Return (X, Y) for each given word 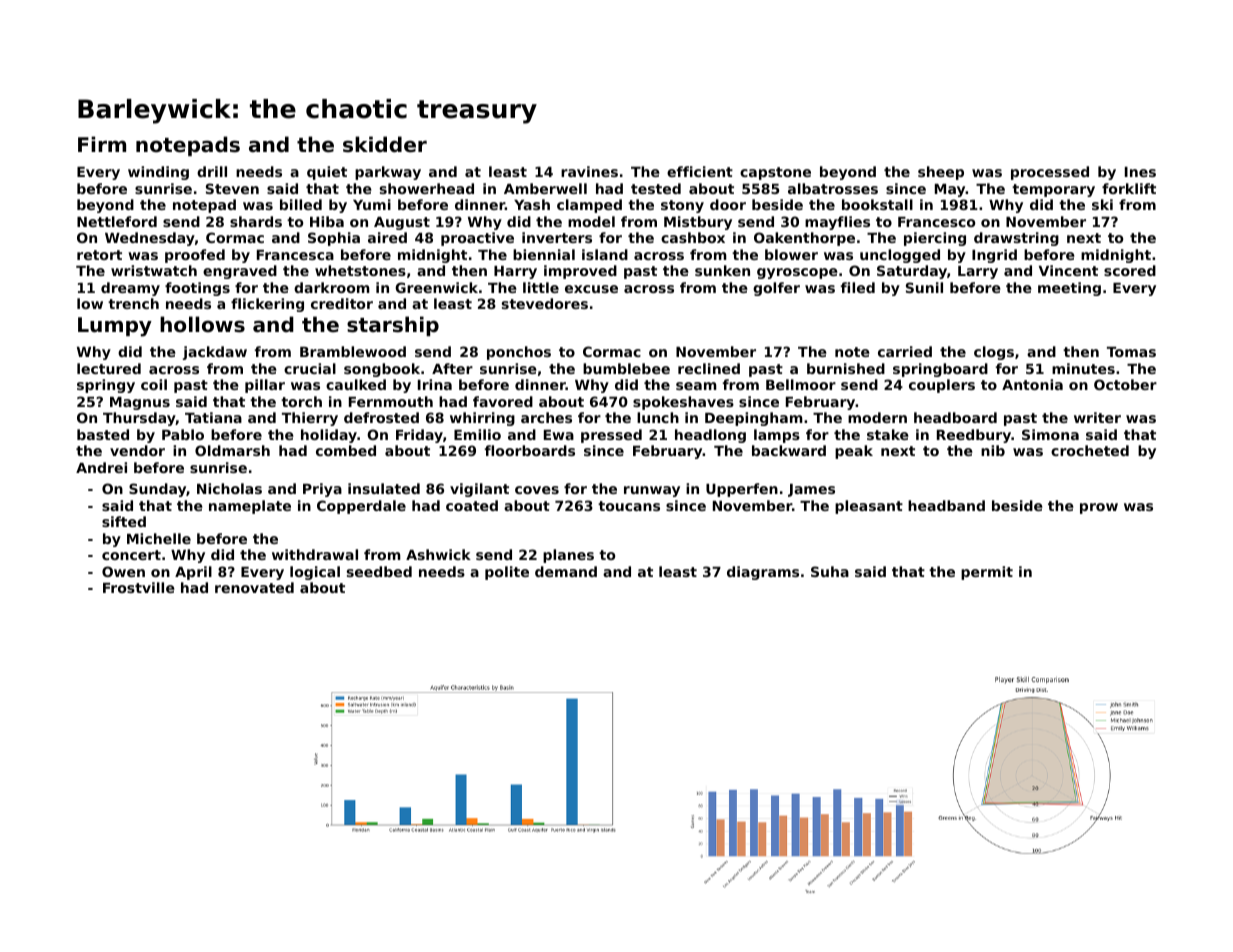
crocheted (1090, 450)
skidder (385, 144)
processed (1050, 173)
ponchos (519, 353)
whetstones (360, 270)
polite (507, 573)
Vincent (1068, 270)
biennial (544, 254)
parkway (388, 173)
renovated (254, 587)
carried (905, 351)
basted (103, 434)
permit (987, 573)
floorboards (530, 450)
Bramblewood (353, 351)
